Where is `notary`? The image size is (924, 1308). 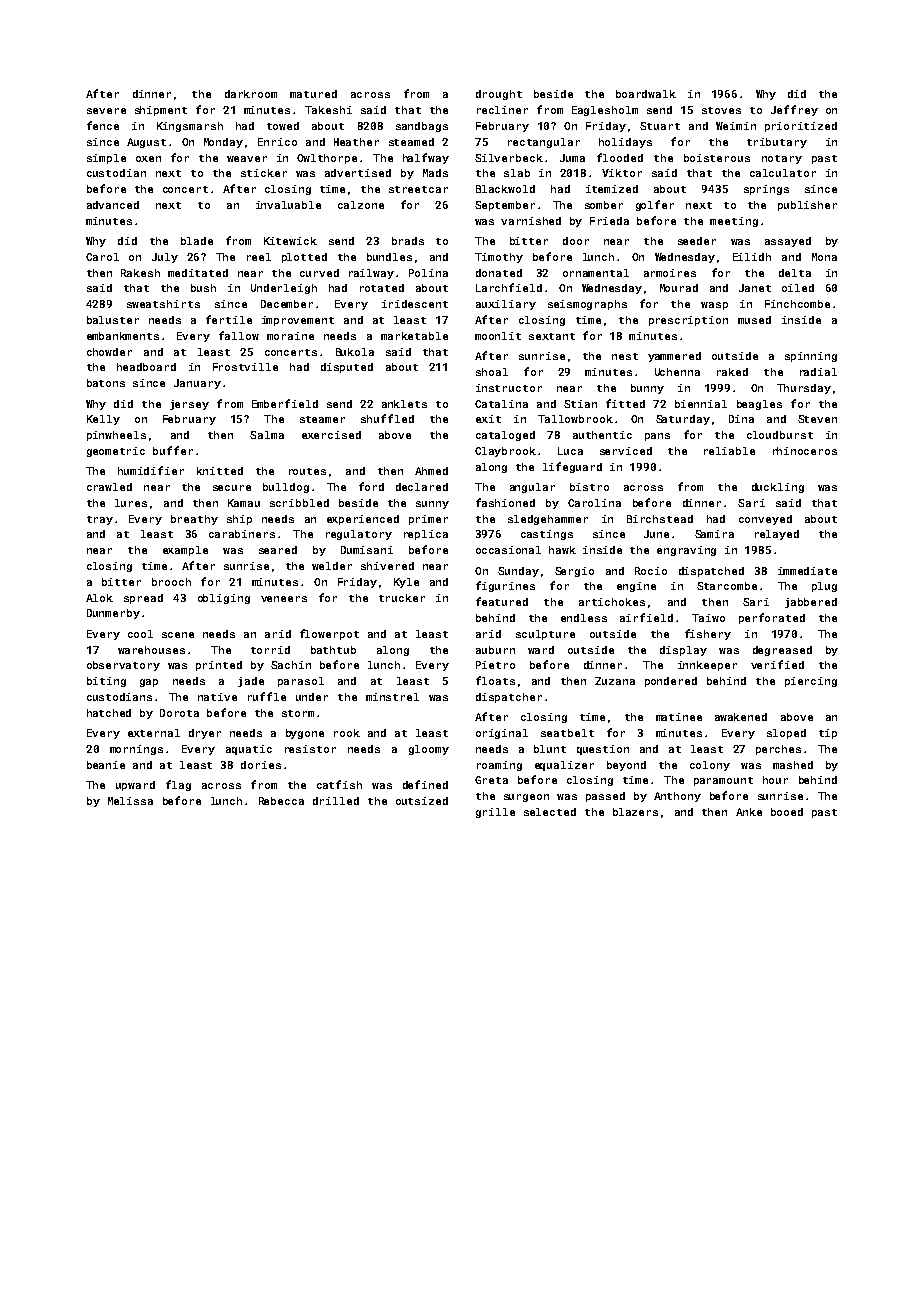
notary is located at coordinates (782, 159).
